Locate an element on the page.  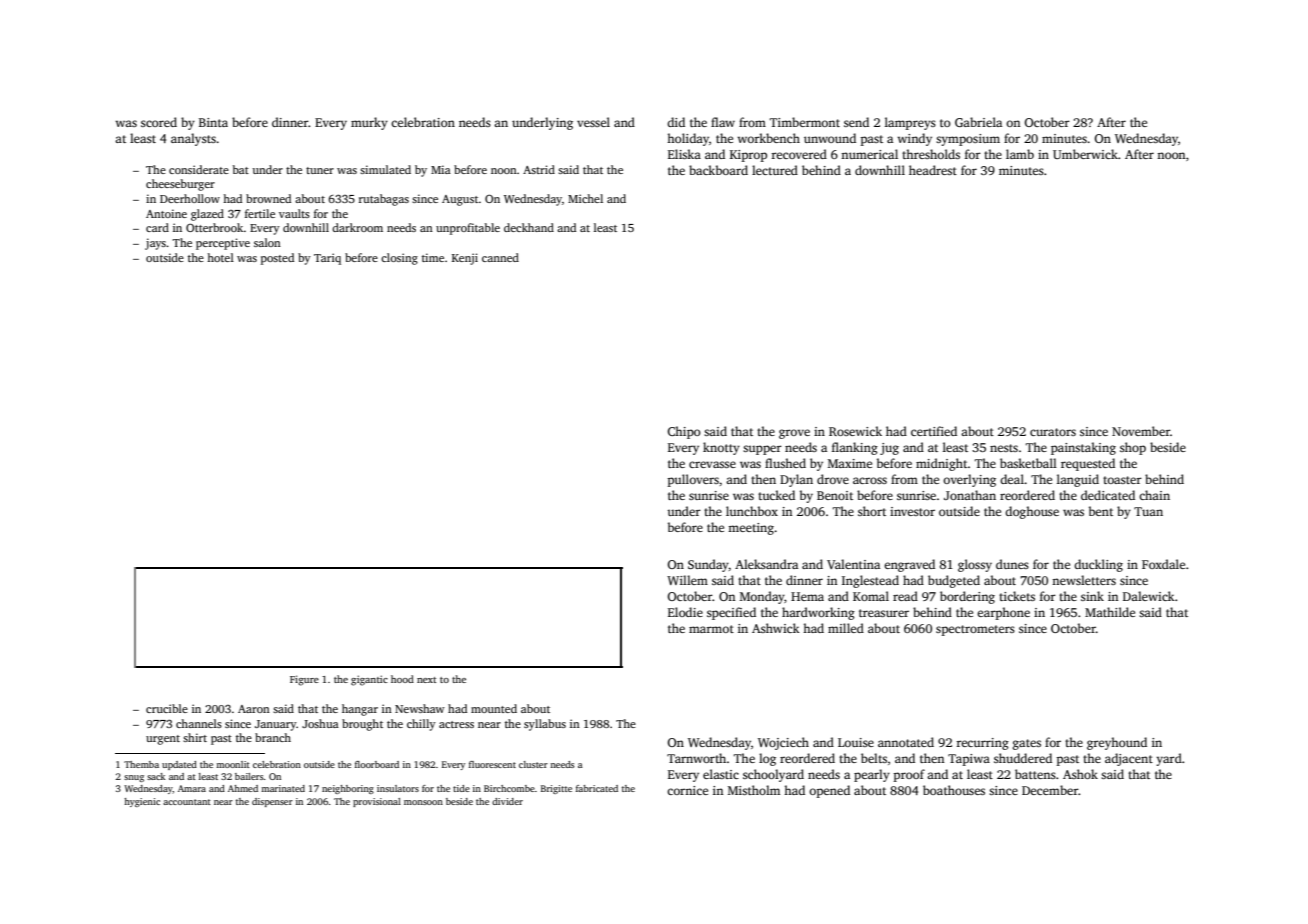
Dalewick is located at coordinates (1149, 596).
